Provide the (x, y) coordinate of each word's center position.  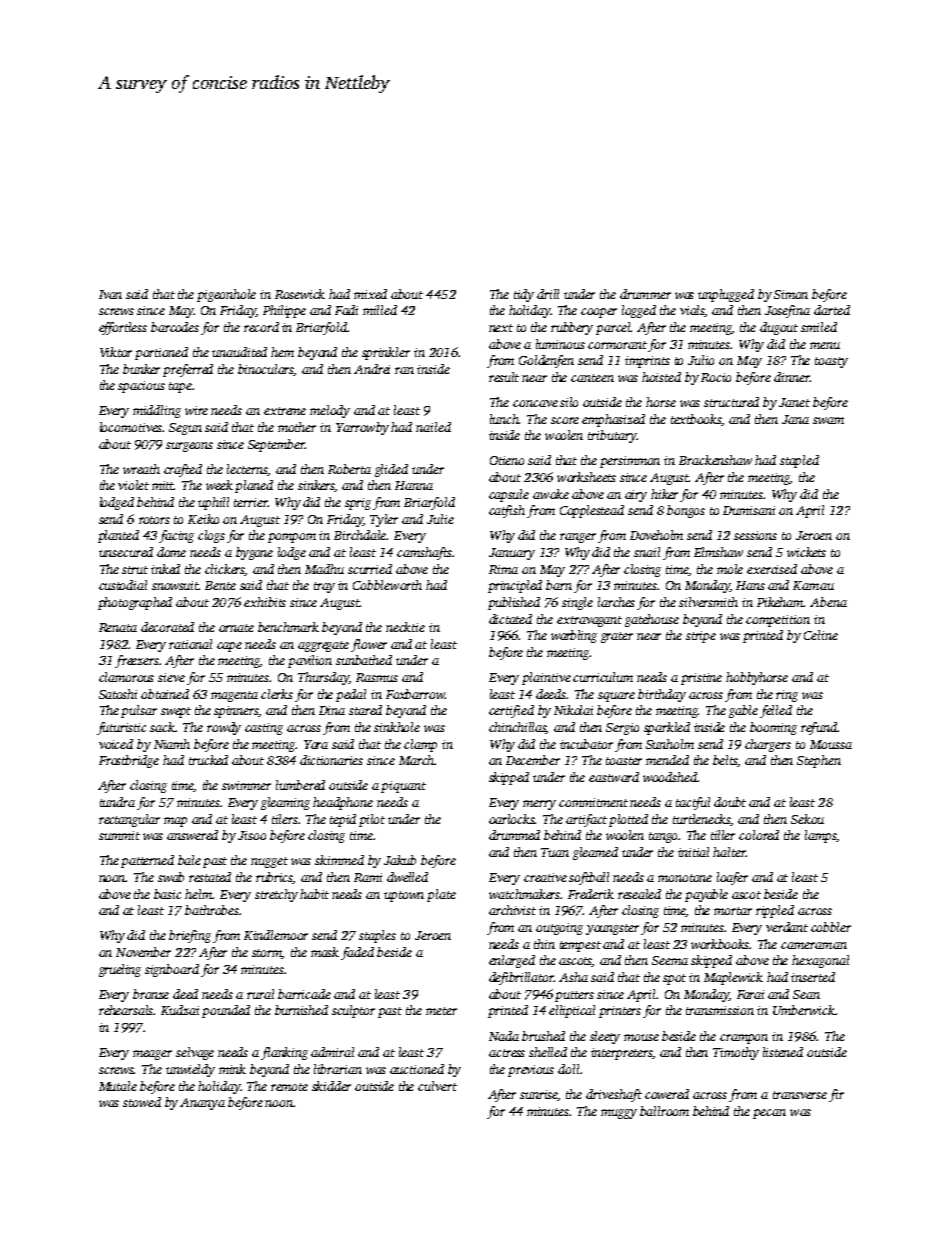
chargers (768, 745)
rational (190, 644)
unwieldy (190, 1070)
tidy (524, 295)
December (533, 760)
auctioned (417, 1069)
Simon (791, 294)
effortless (123, 328)
